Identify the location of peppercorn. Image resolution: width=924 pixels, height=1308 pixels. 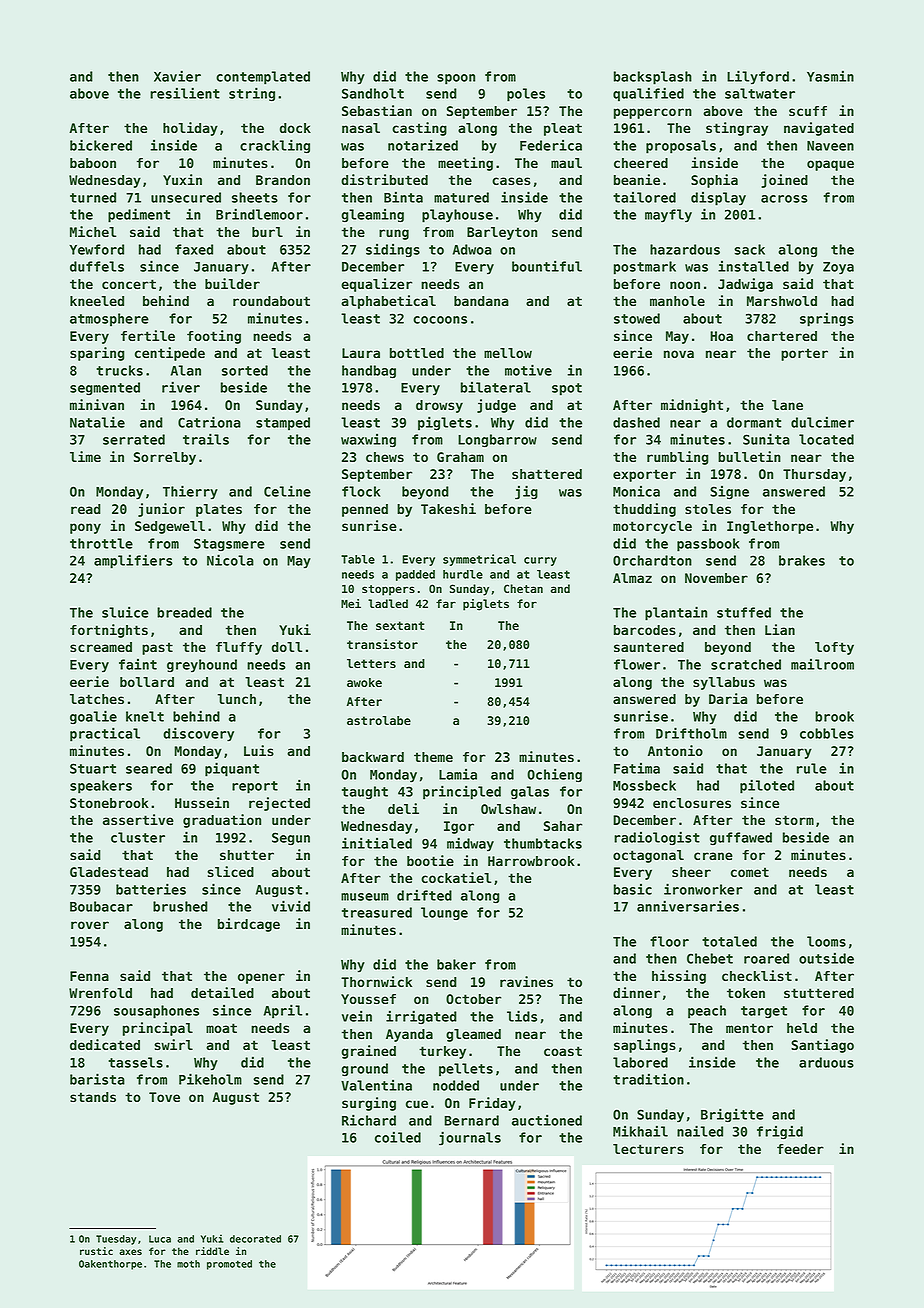
(653, 113).
